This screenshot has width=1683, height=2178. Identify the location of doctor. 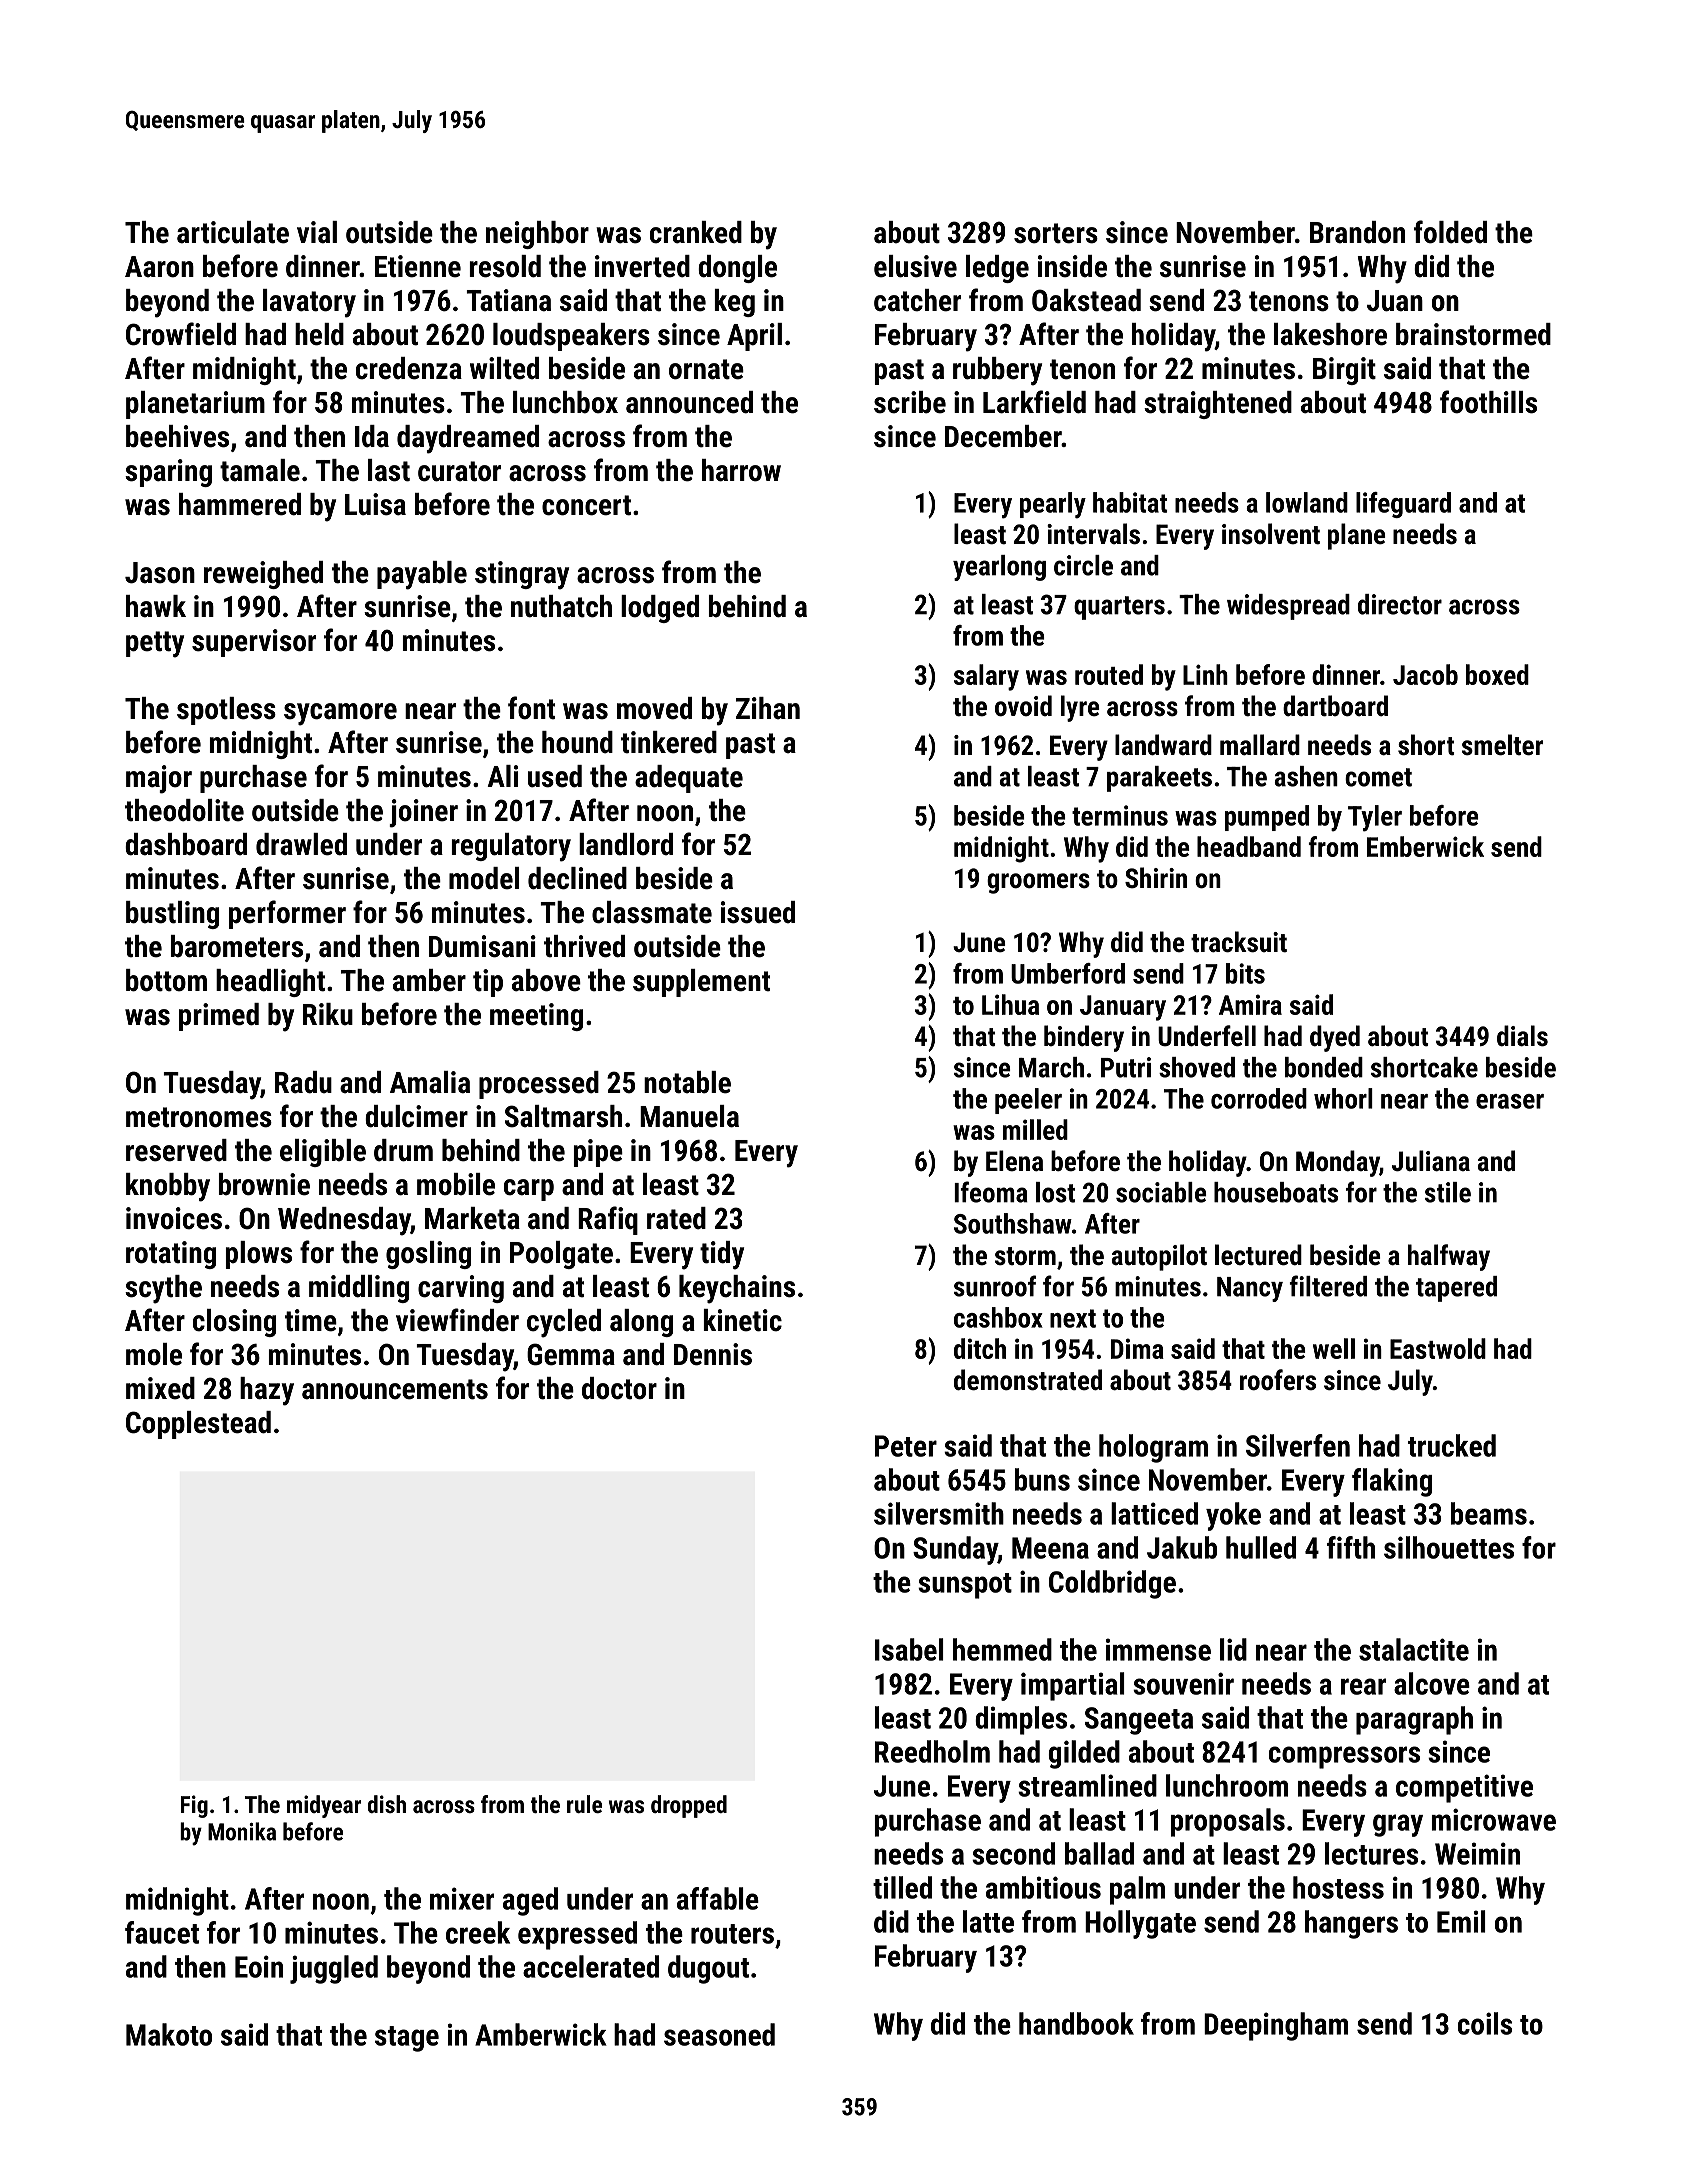
(619, 1388).
